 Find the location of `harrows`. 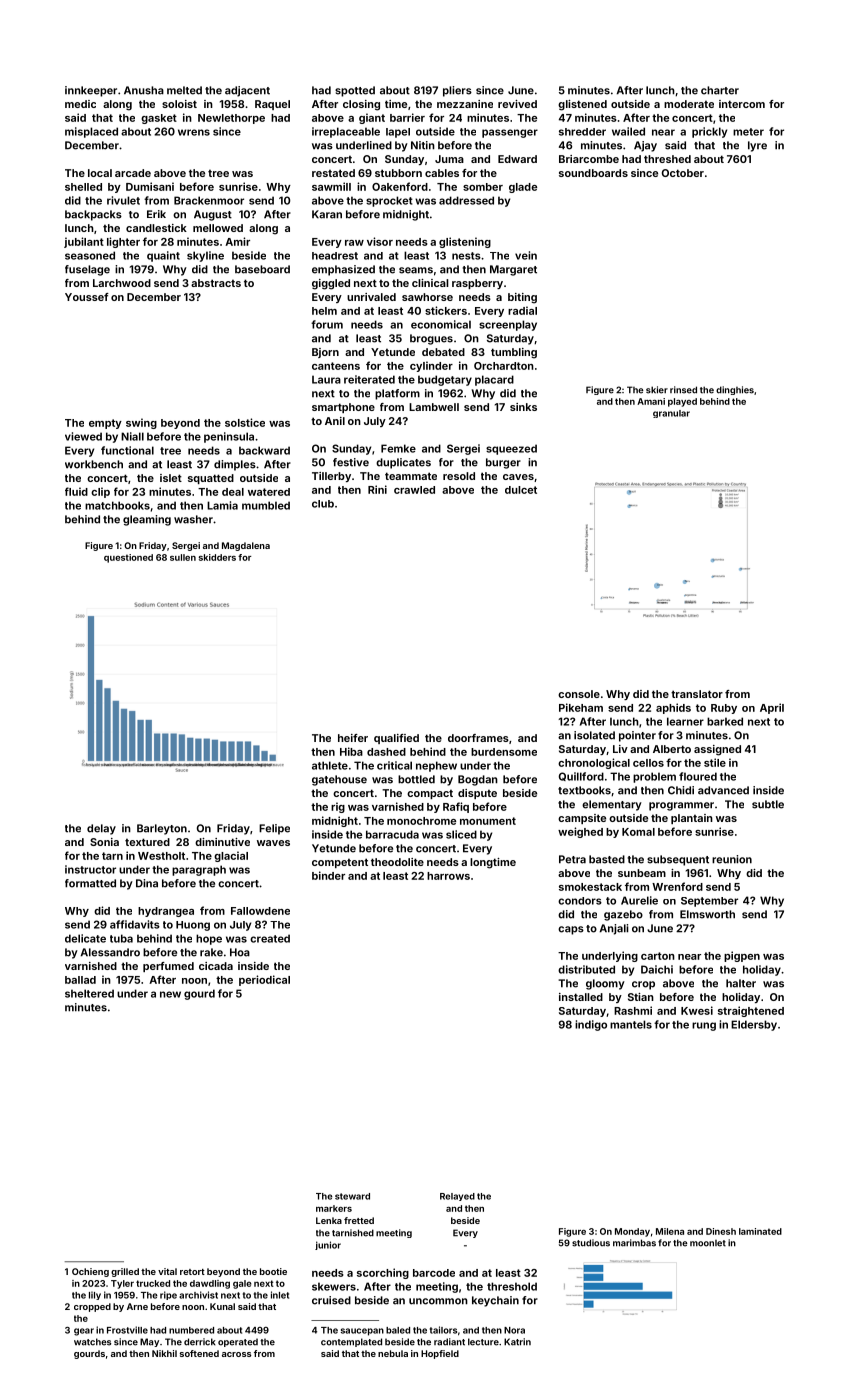

harrows is located at coordinates (448, 876).
